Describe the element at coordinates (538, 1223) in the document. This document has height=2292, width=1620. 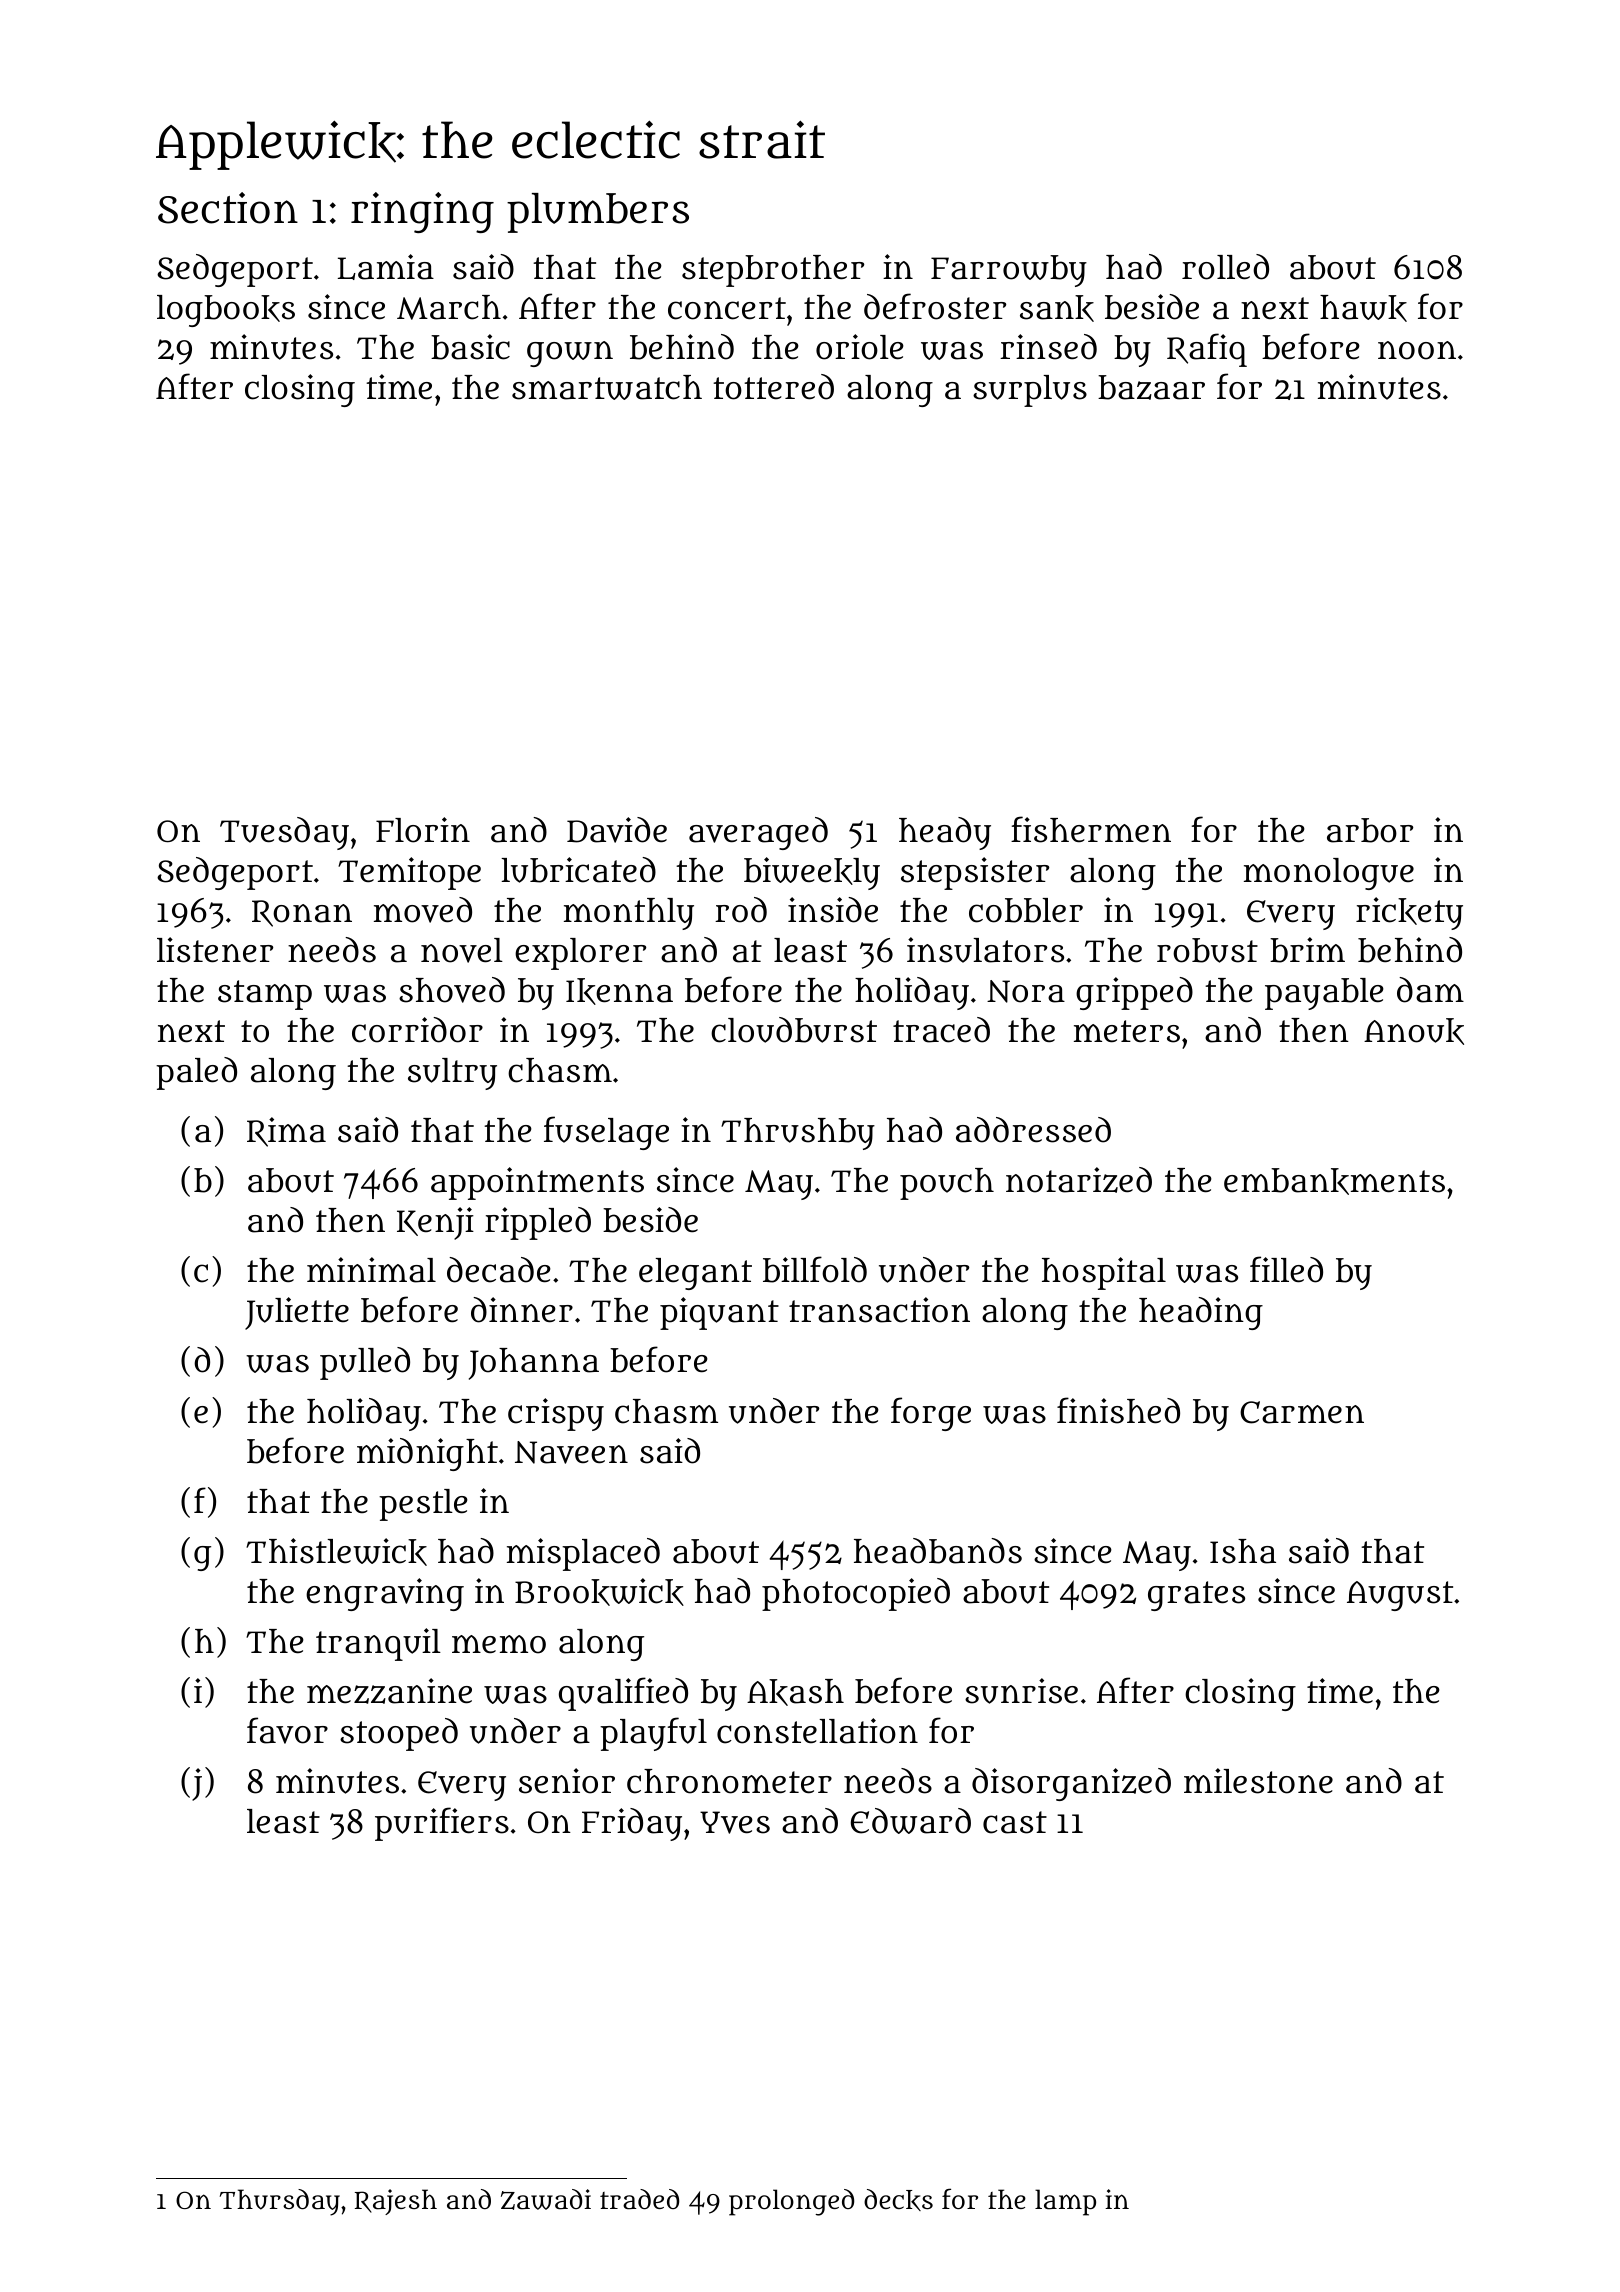
I see `rippled` at that location.
